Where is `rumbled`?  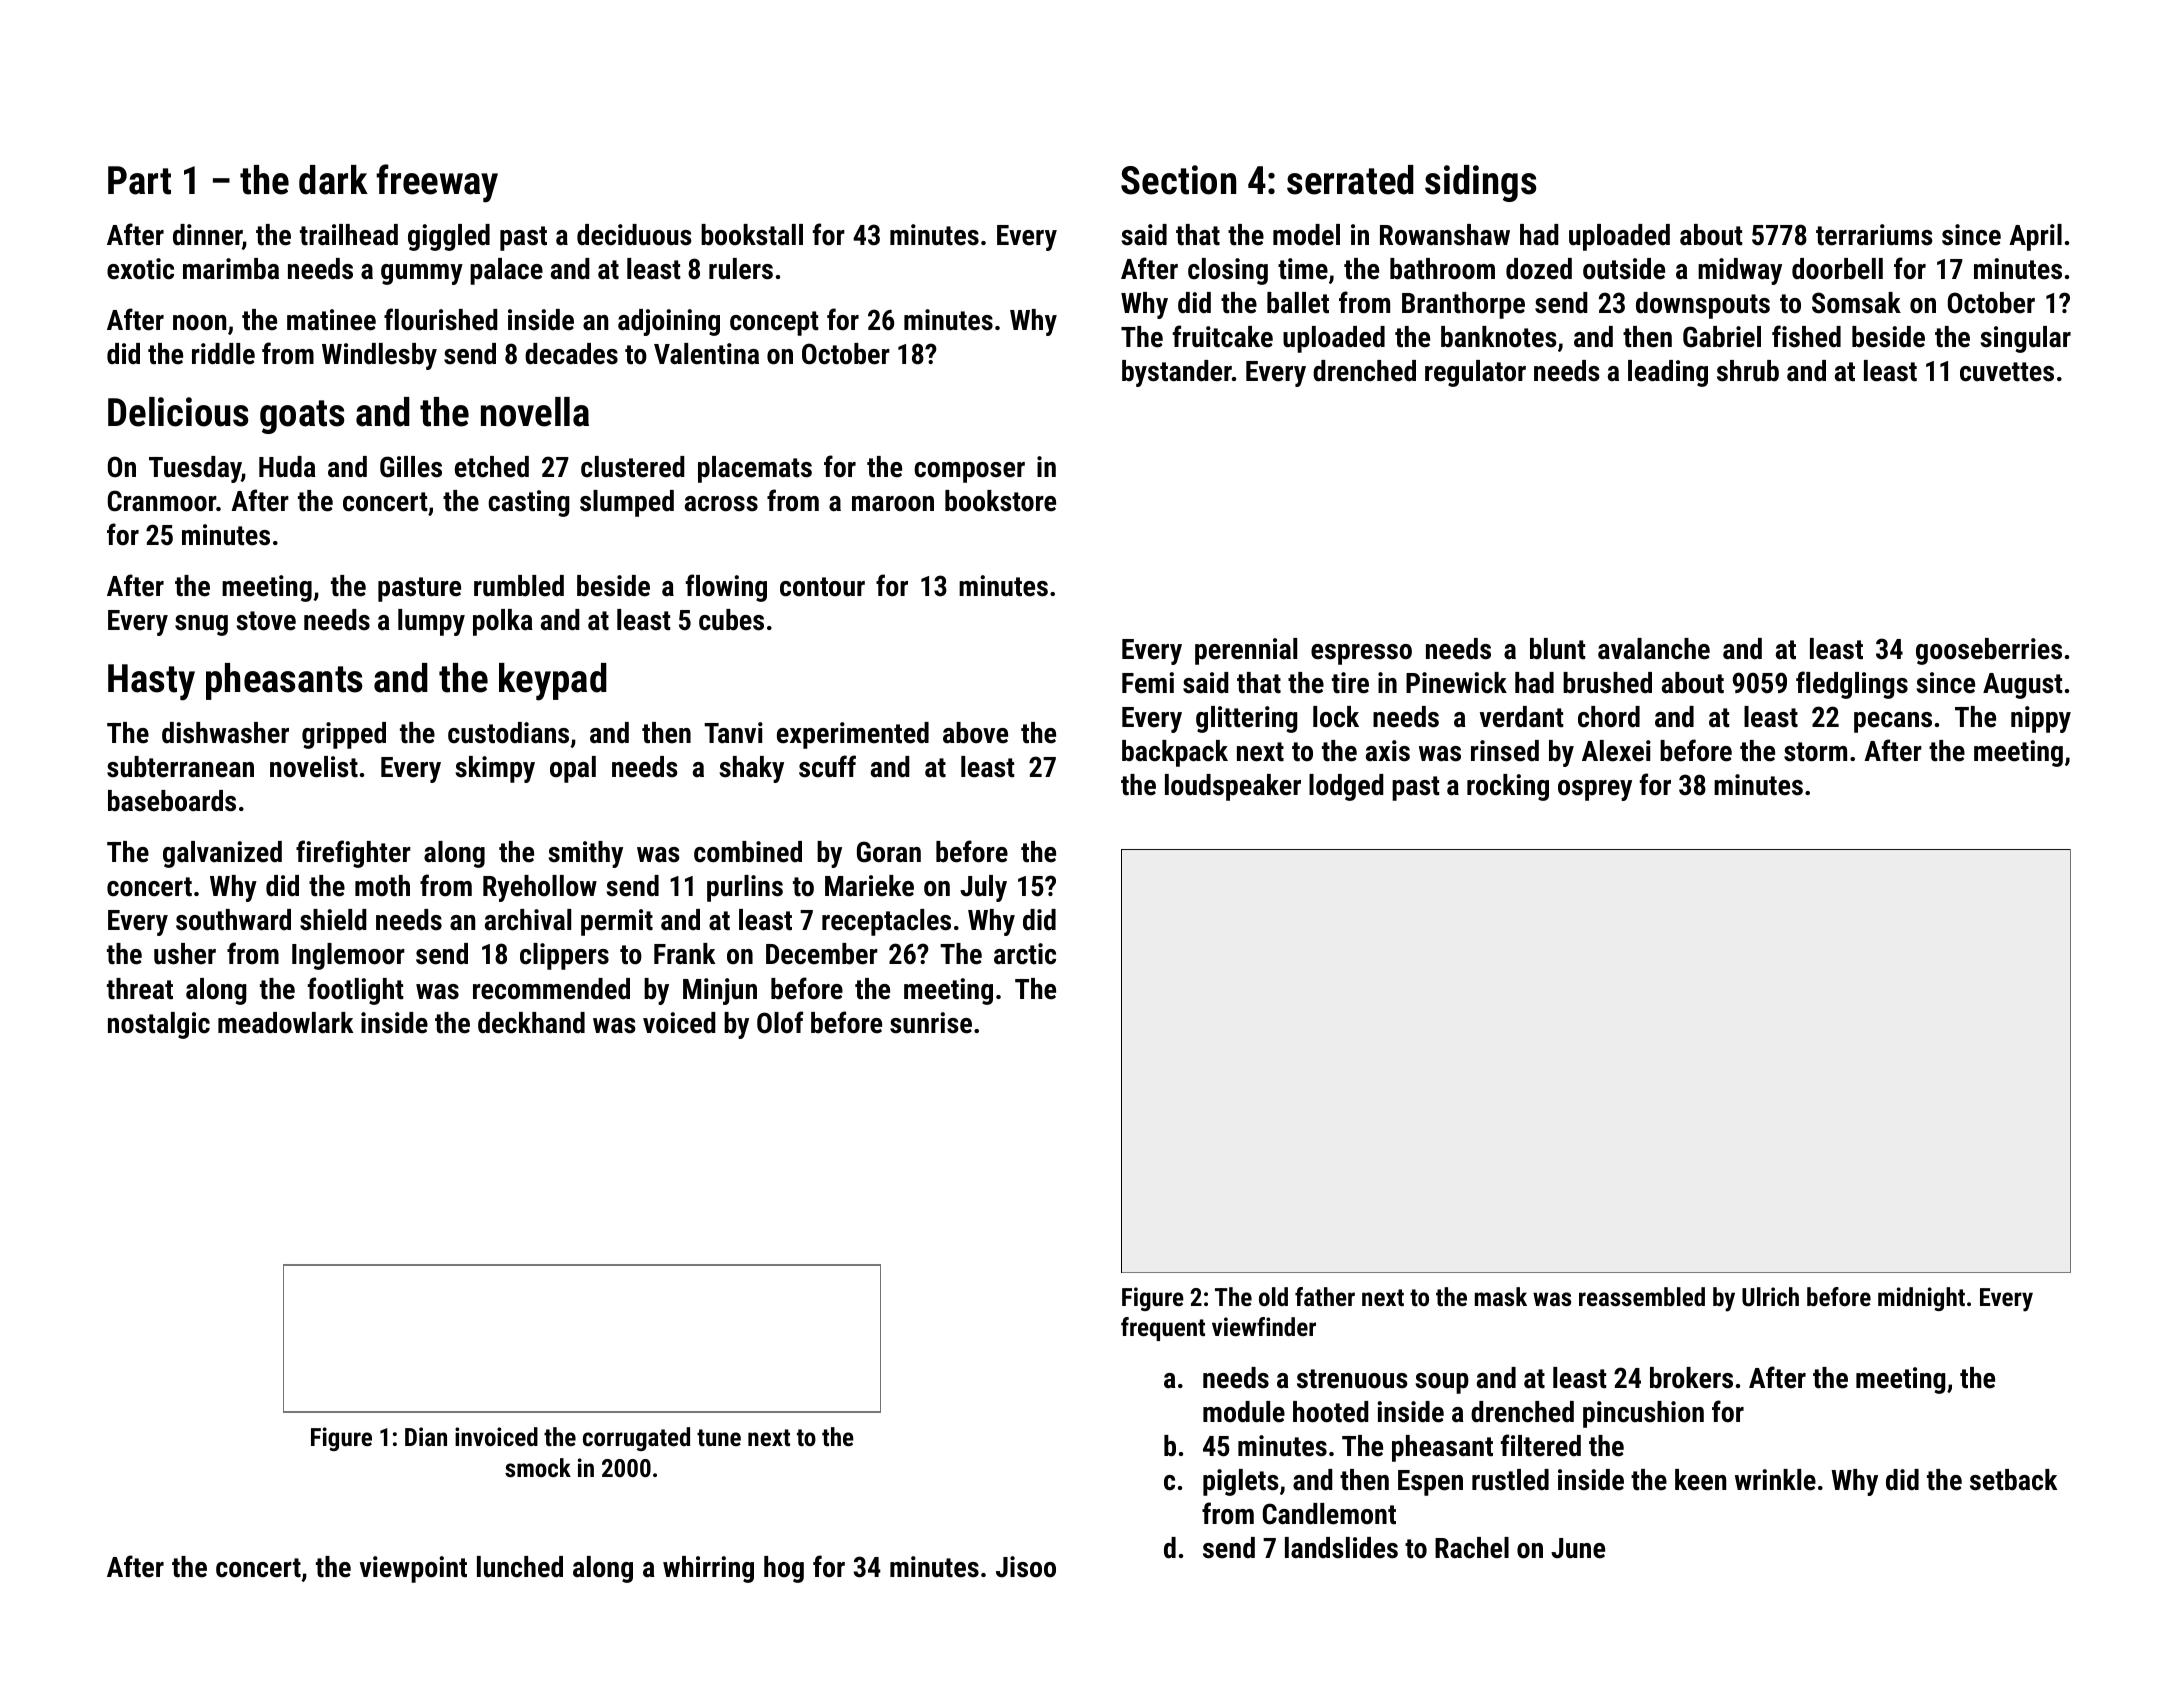
rumbled is located at coordinates (519, 586).
